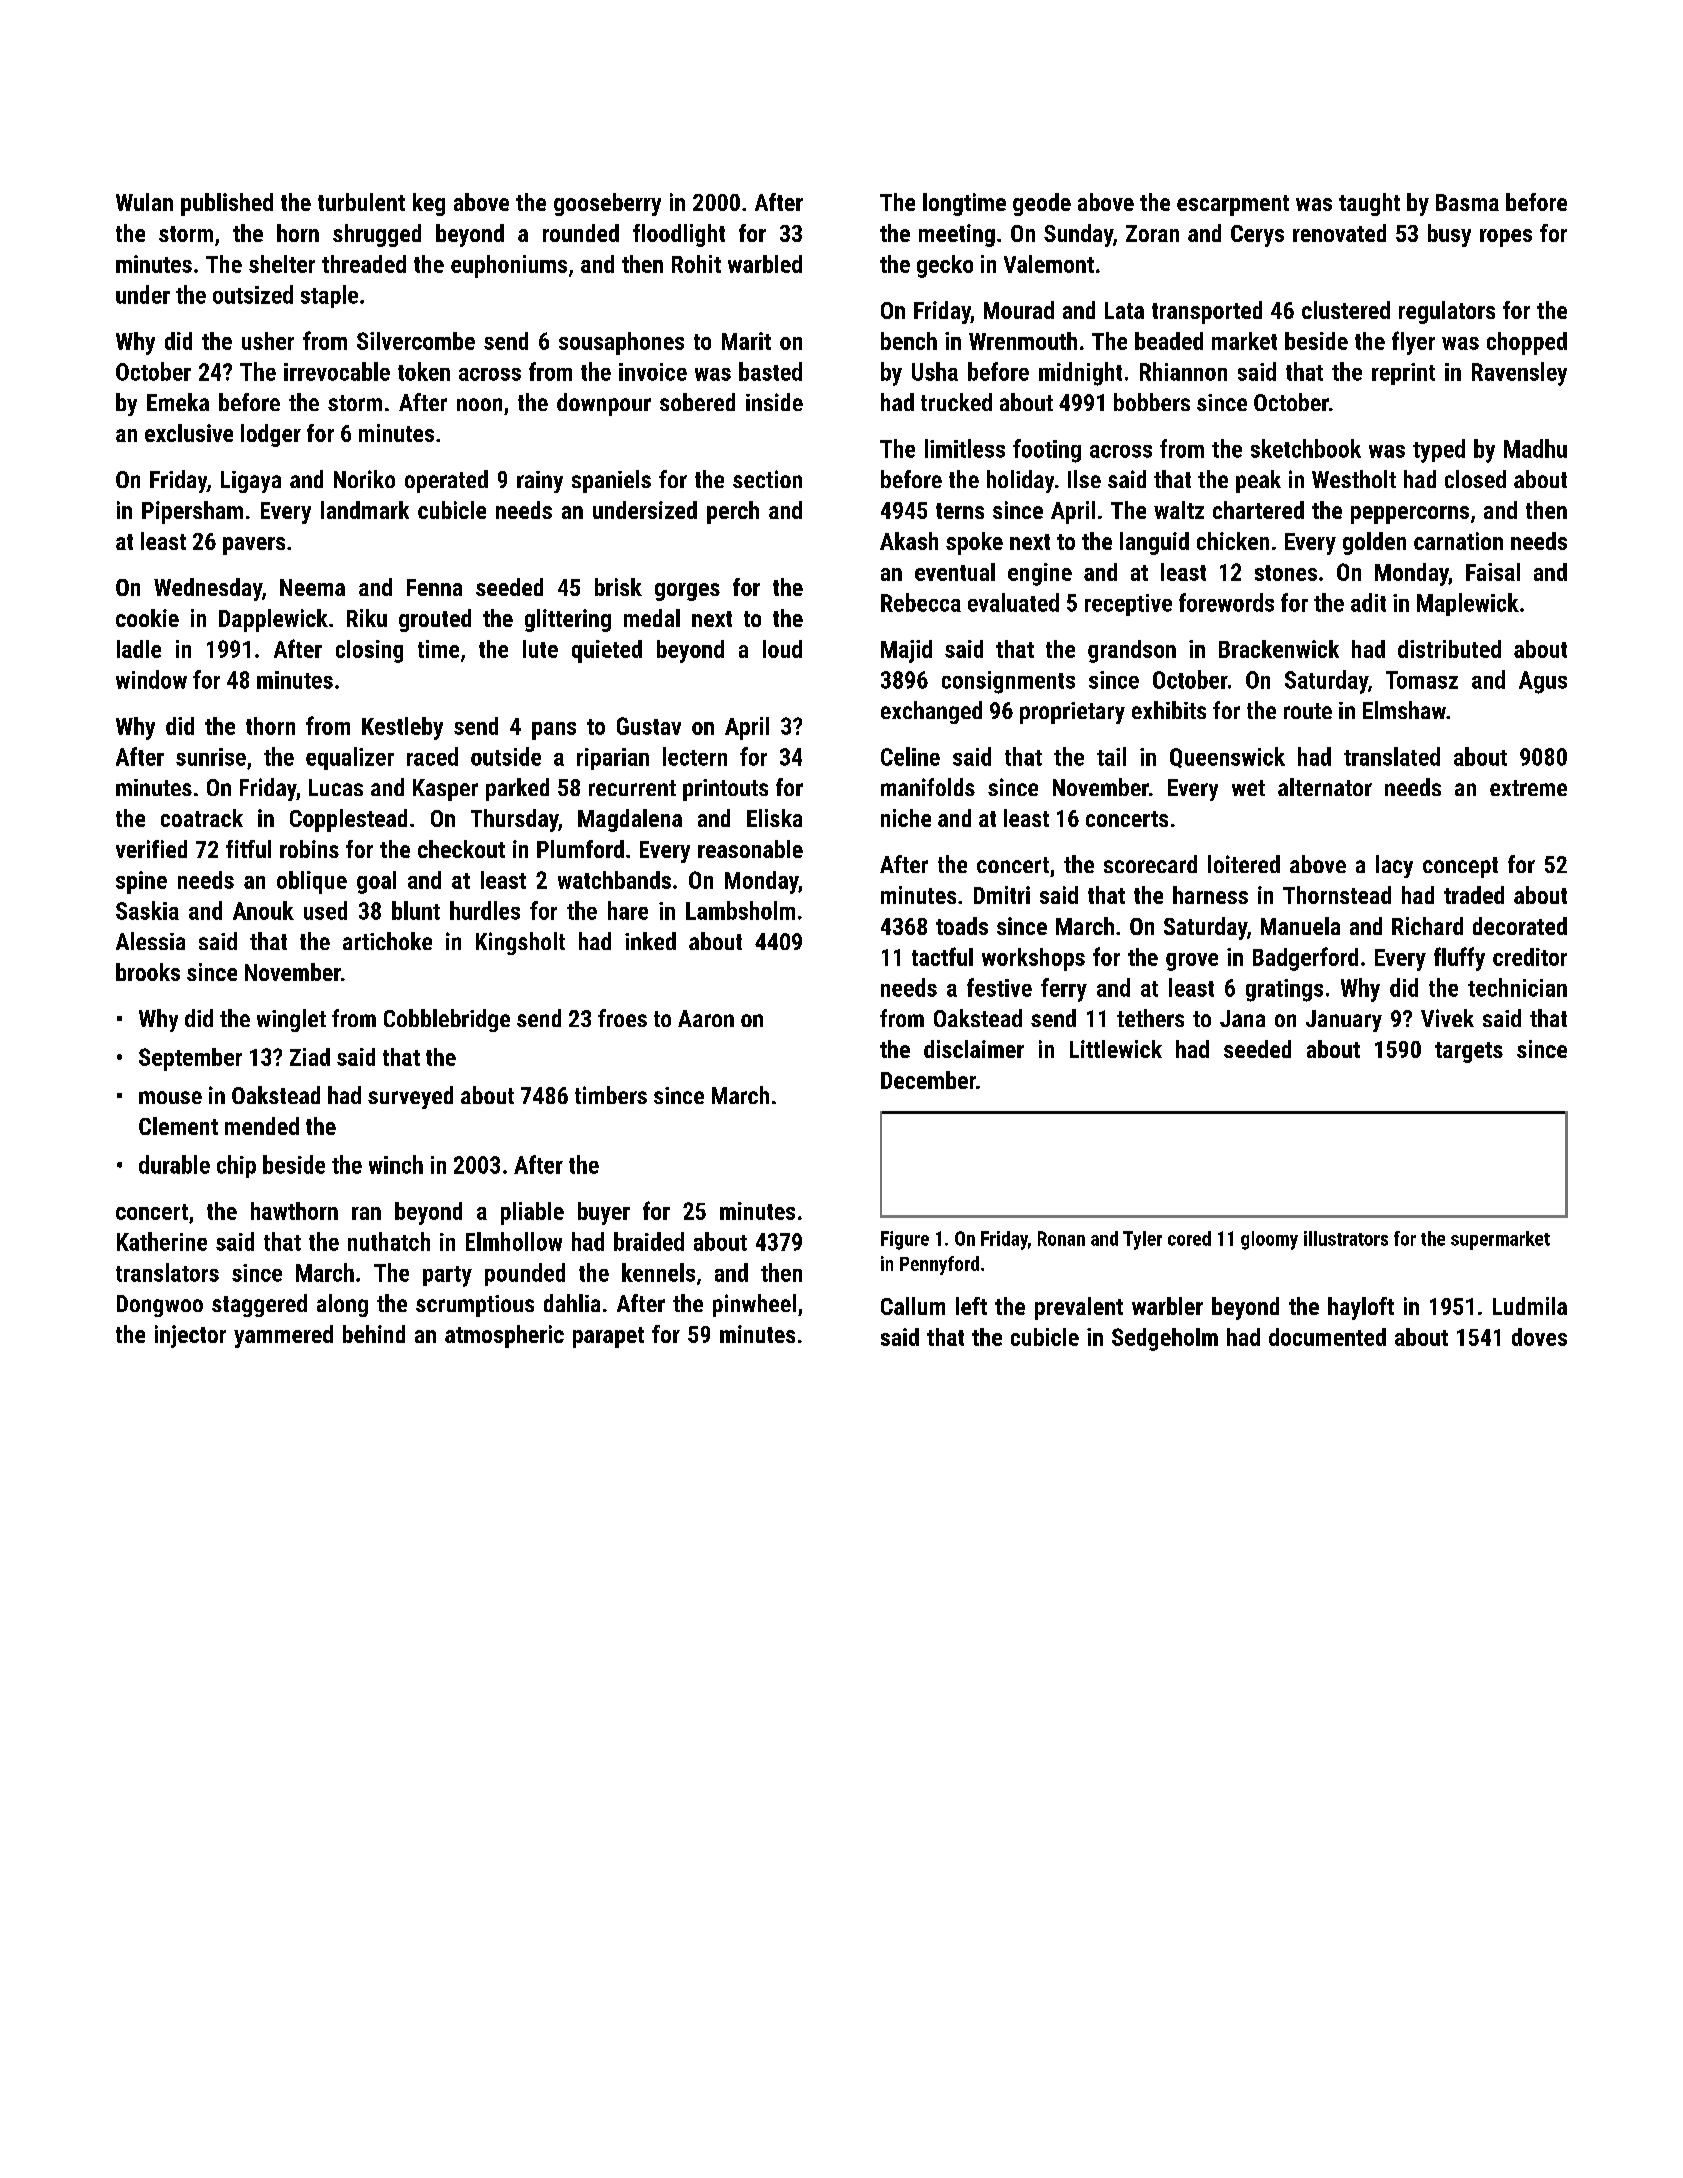 The image size is (1683, 2178). Describe the element at coordinates (259, 1305) in the document. I see `staggered` at that location.
